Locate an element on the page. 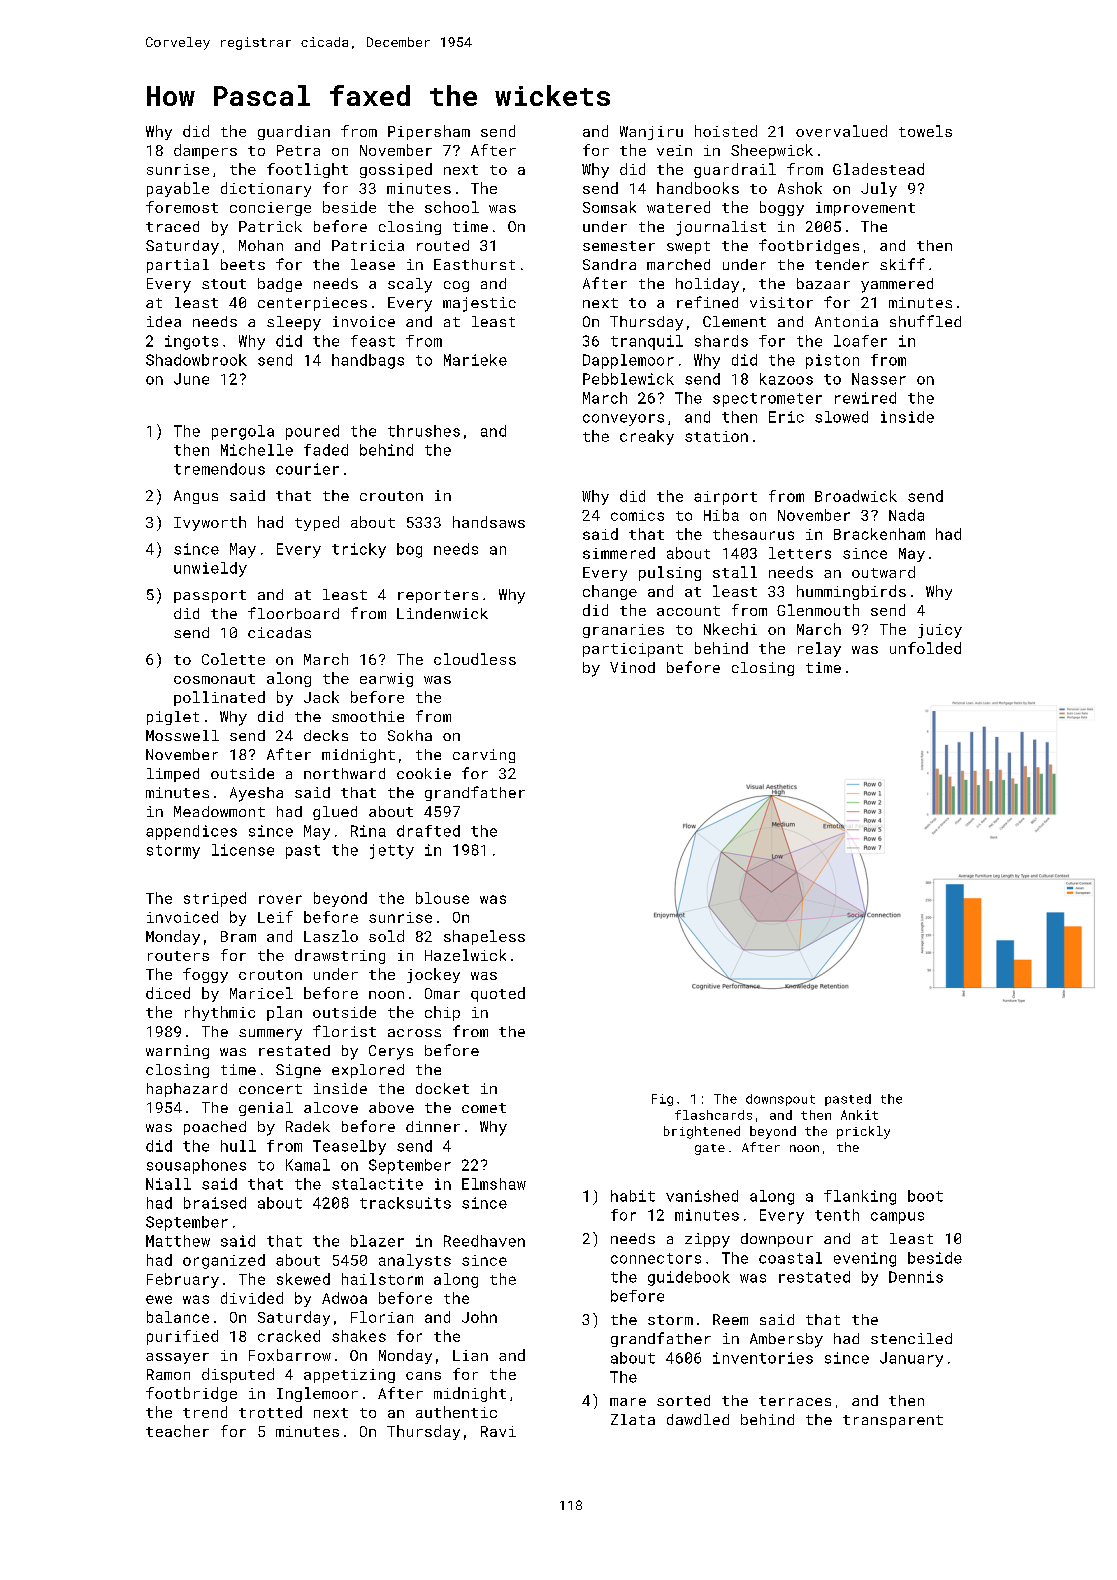 This image has width=1117, height=1580. Vinod is located at coordinates (632, 667).
